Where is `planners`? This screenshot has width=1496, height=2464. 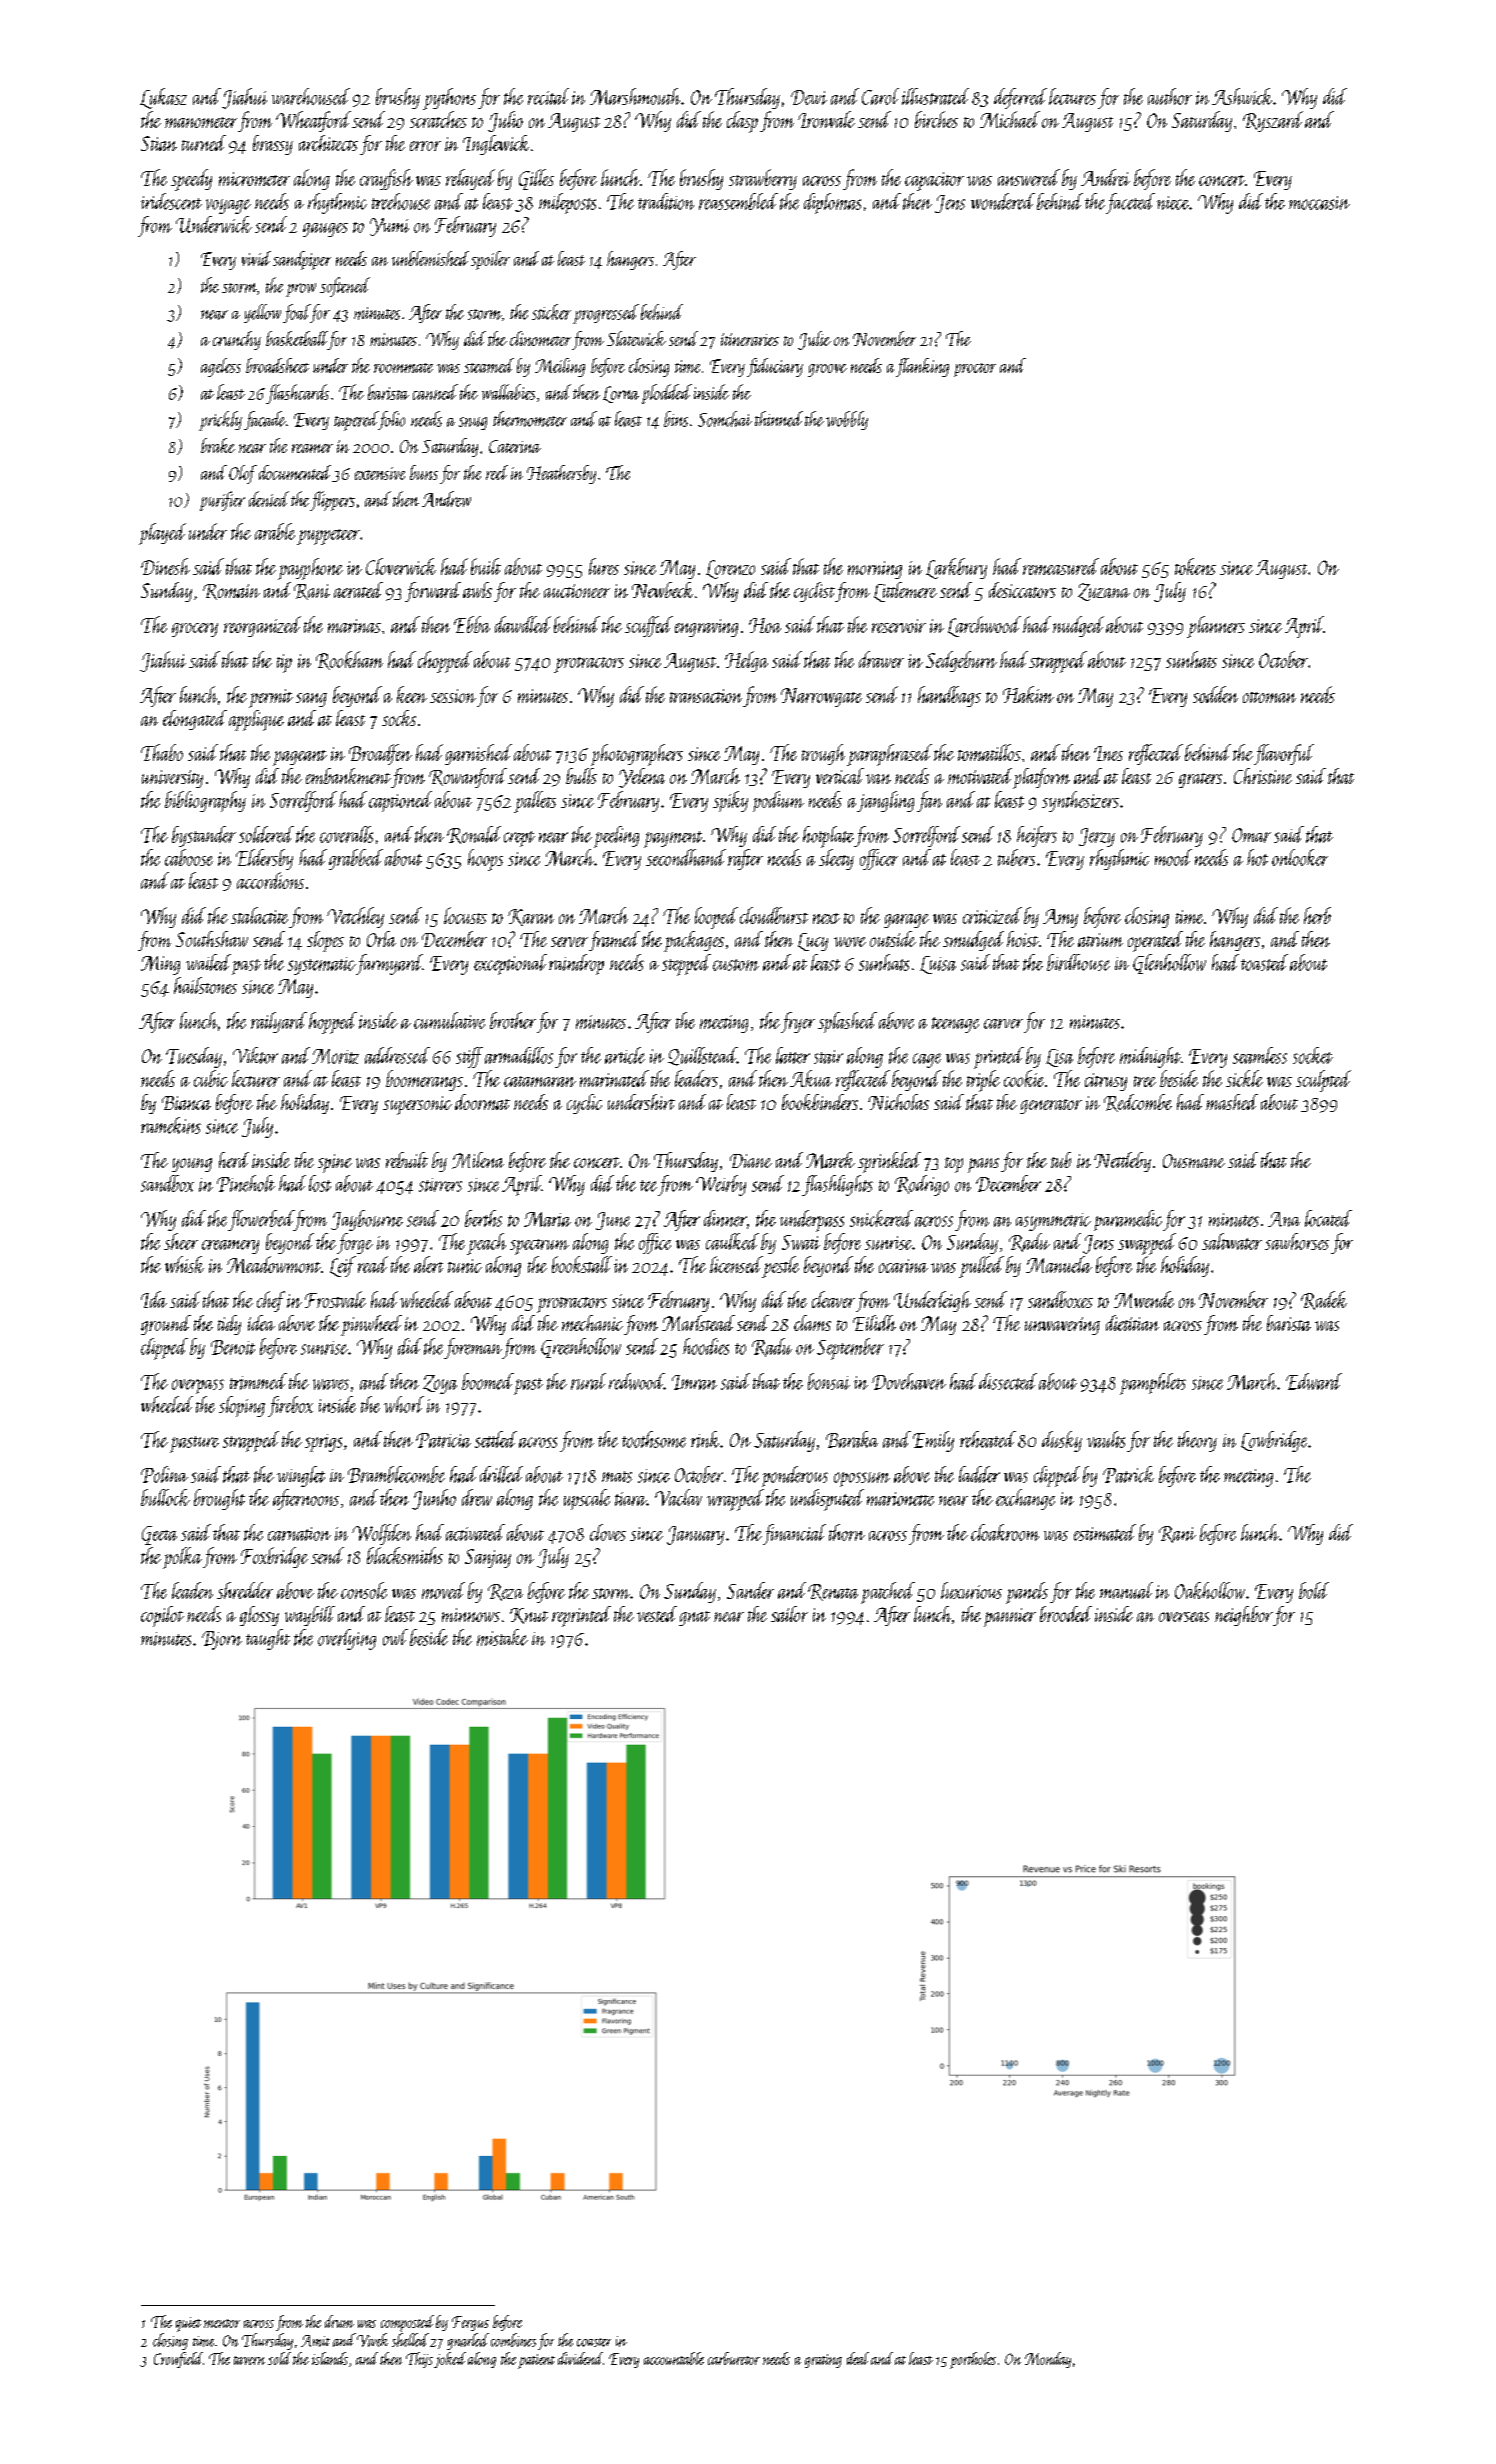
planners is located at coordinates (1216, 627).
